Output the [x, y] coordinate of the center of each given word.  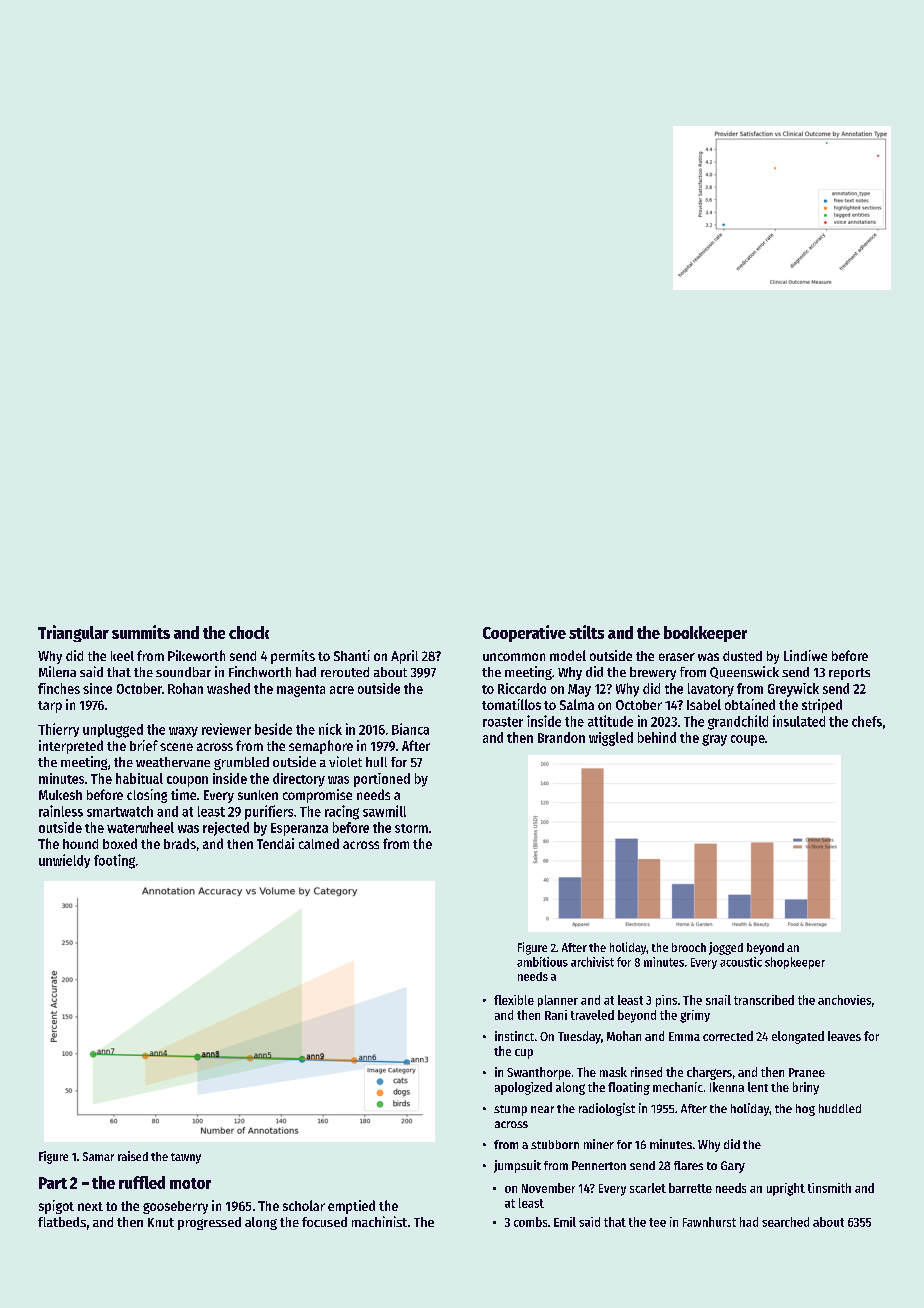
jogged [726, 948]
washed [228, 688]
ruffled [142, 1182]
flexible [514, 1000]
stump [510, 1110]
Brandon [561, 737]
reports [849, 674]
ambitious [542, 962]
